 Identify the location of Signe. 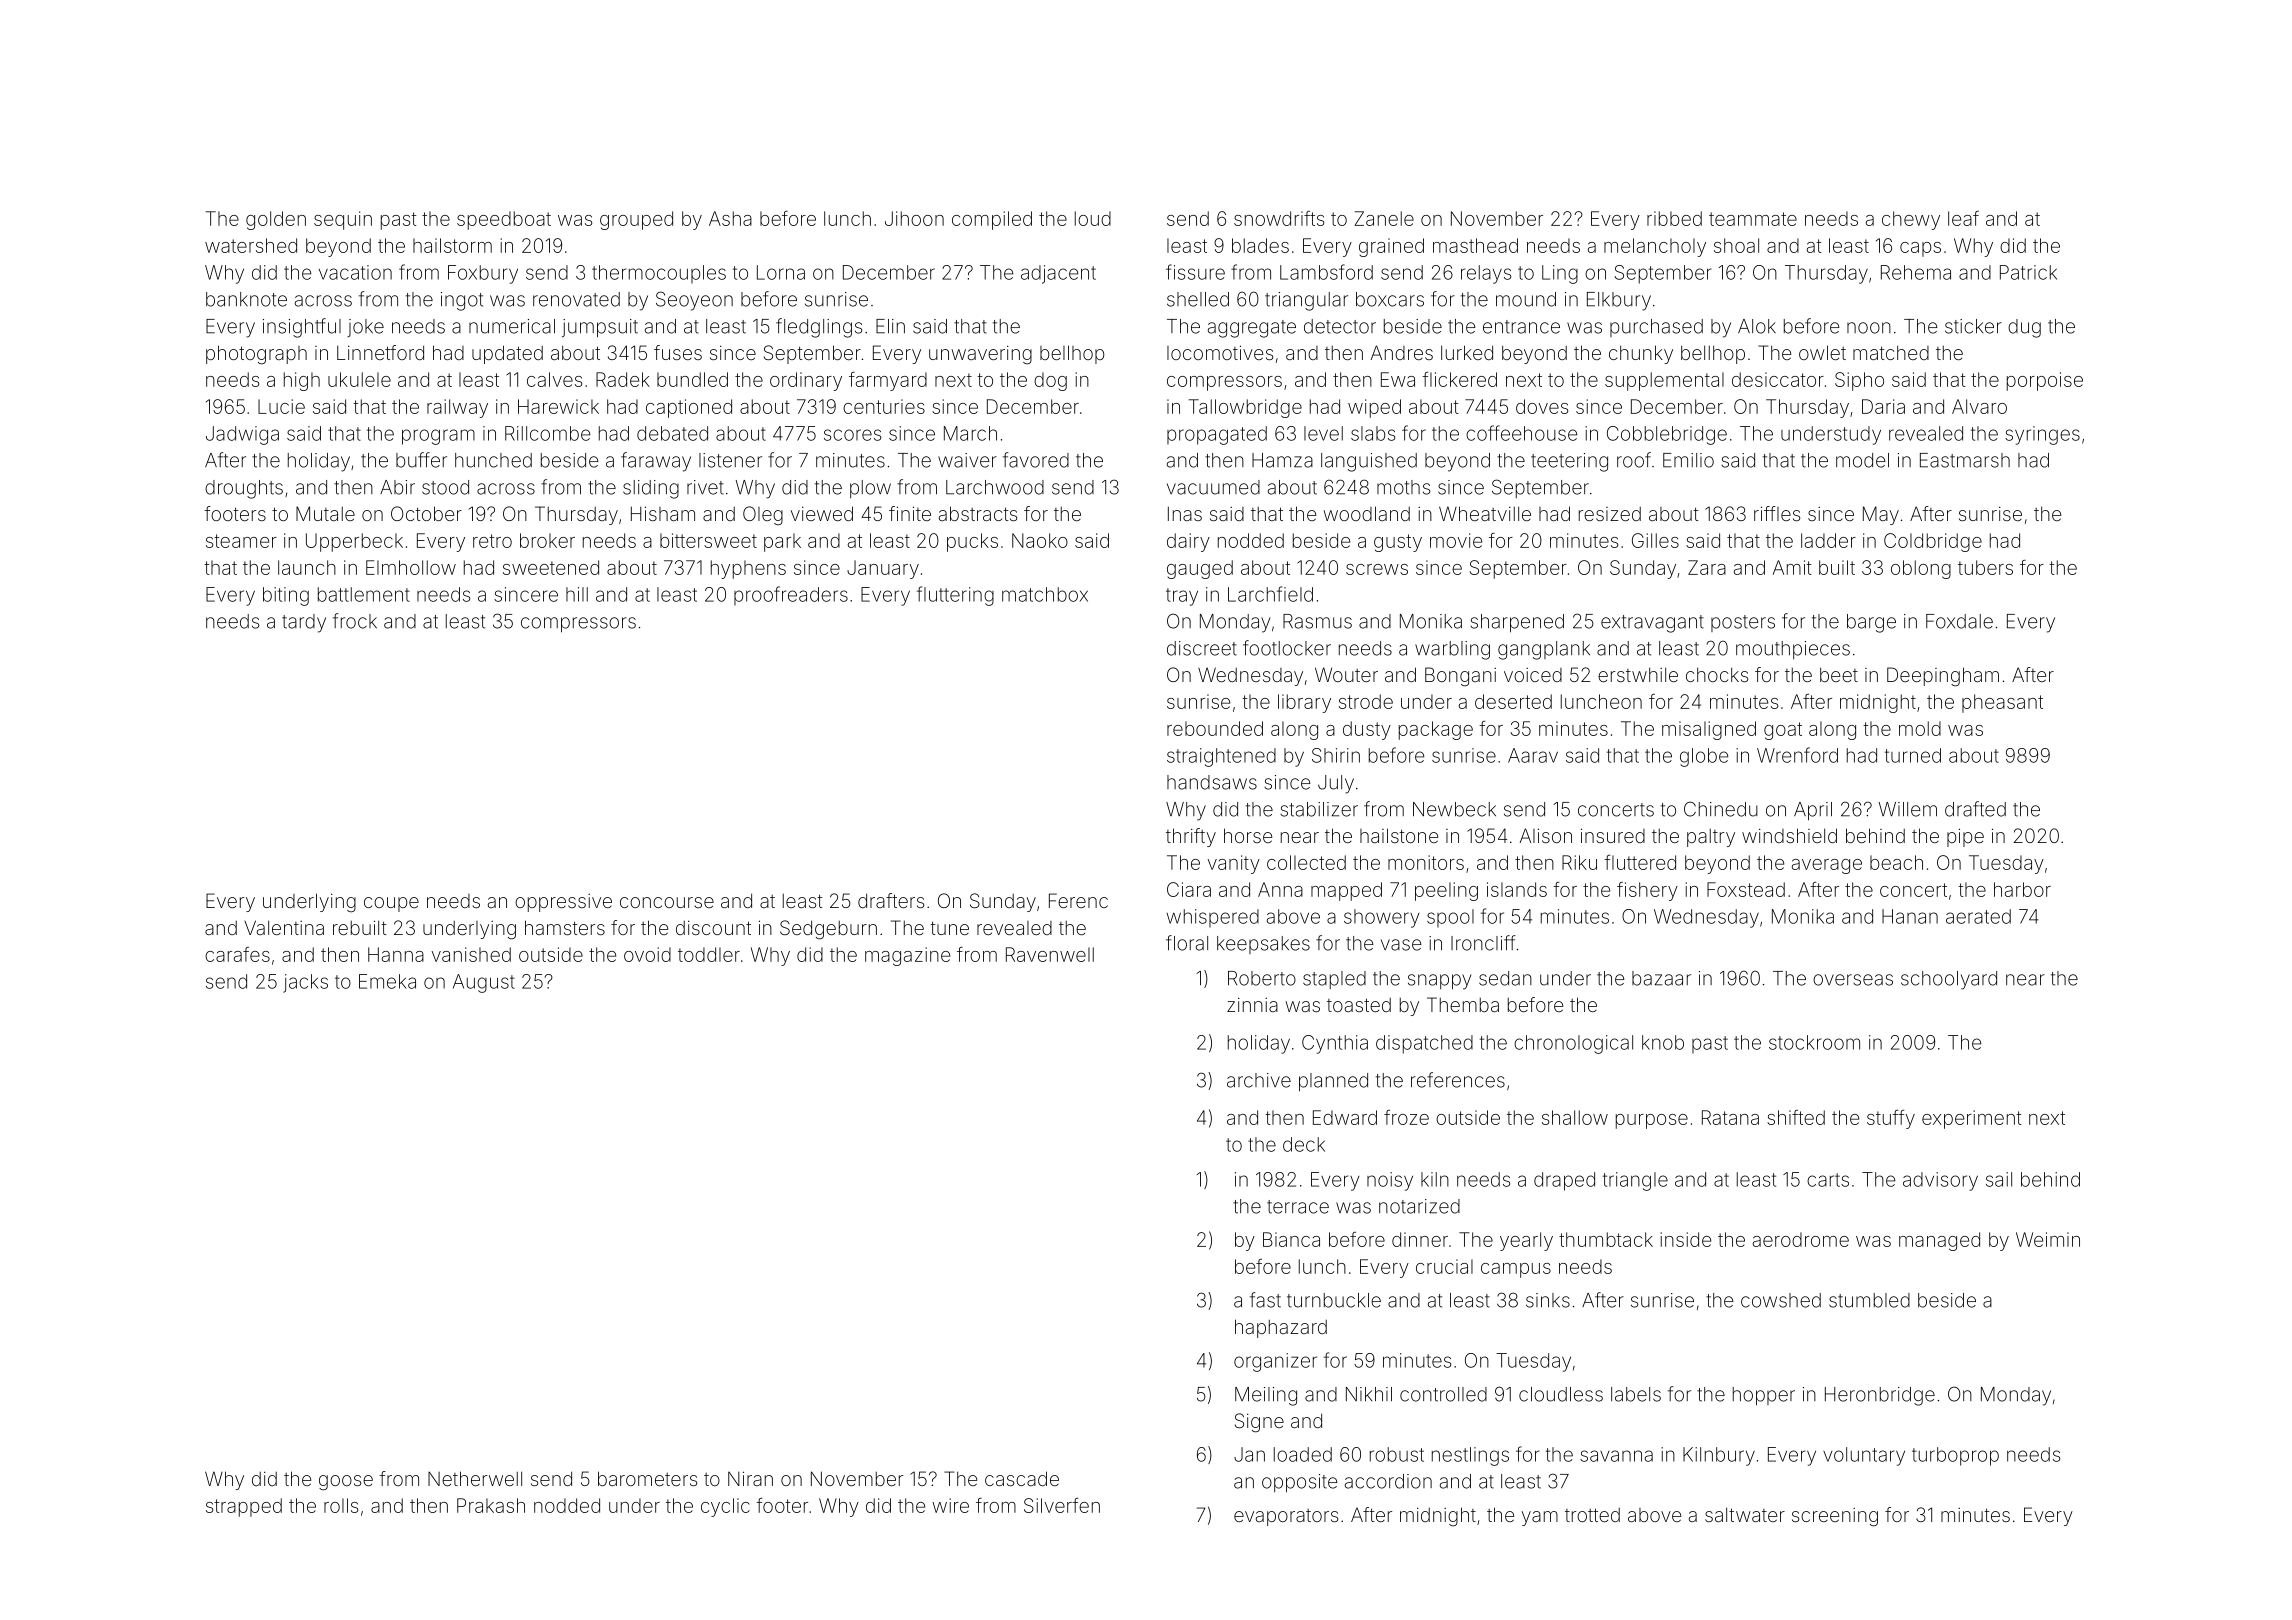
(1259, 1423).
